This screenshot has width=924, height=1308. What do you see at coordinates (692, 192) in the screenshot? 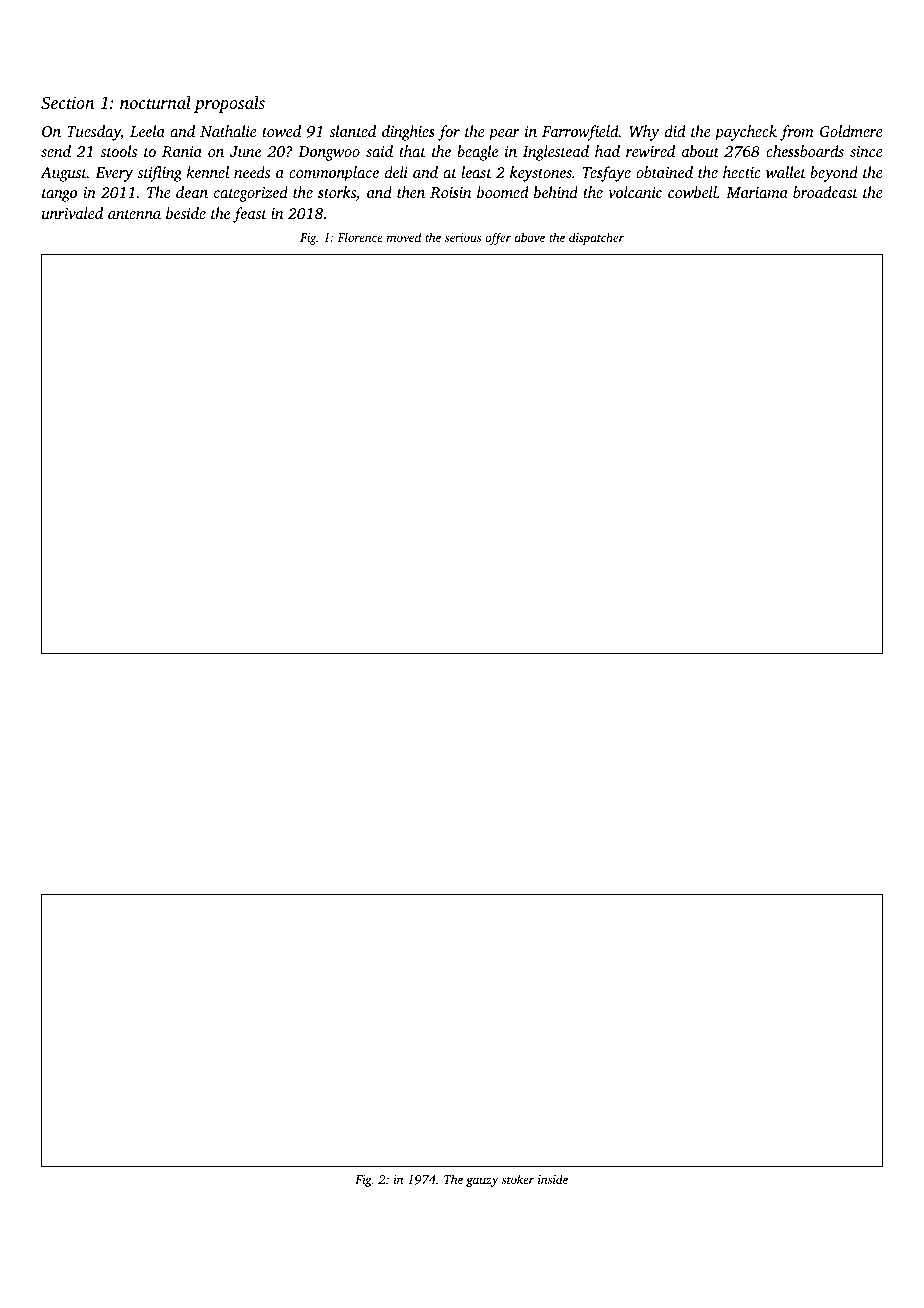
I see `cowbell` at bounding box center [692, 192].
